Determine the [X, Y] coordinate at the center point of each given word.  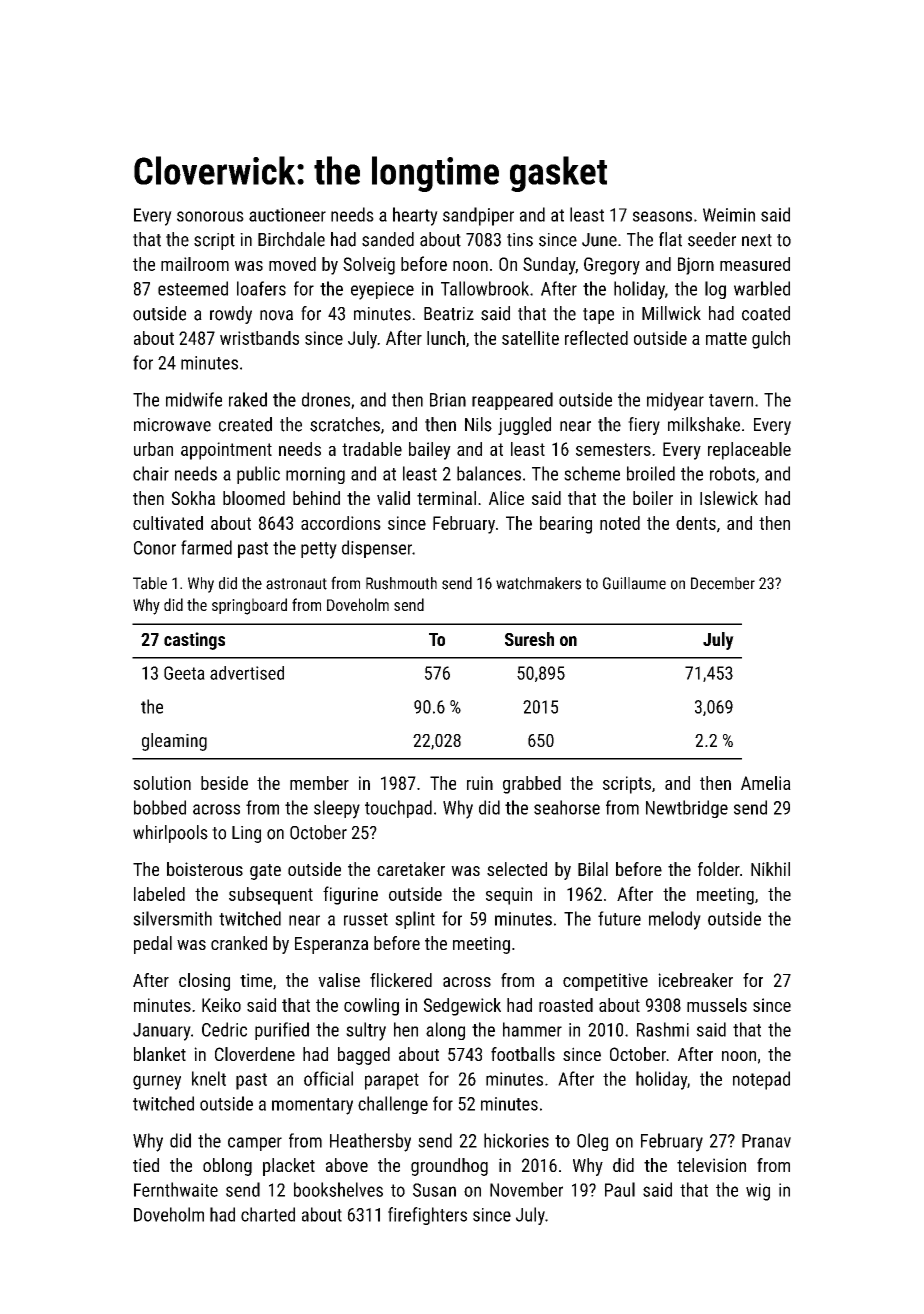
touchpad [398, 809]
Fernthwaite [176, 1189]
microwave [172, 425]
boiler [653, 498]
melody [675, 920]
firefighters [427, 1216]
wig [758, 1192]
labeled [159, 894]
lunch [446, 338]
